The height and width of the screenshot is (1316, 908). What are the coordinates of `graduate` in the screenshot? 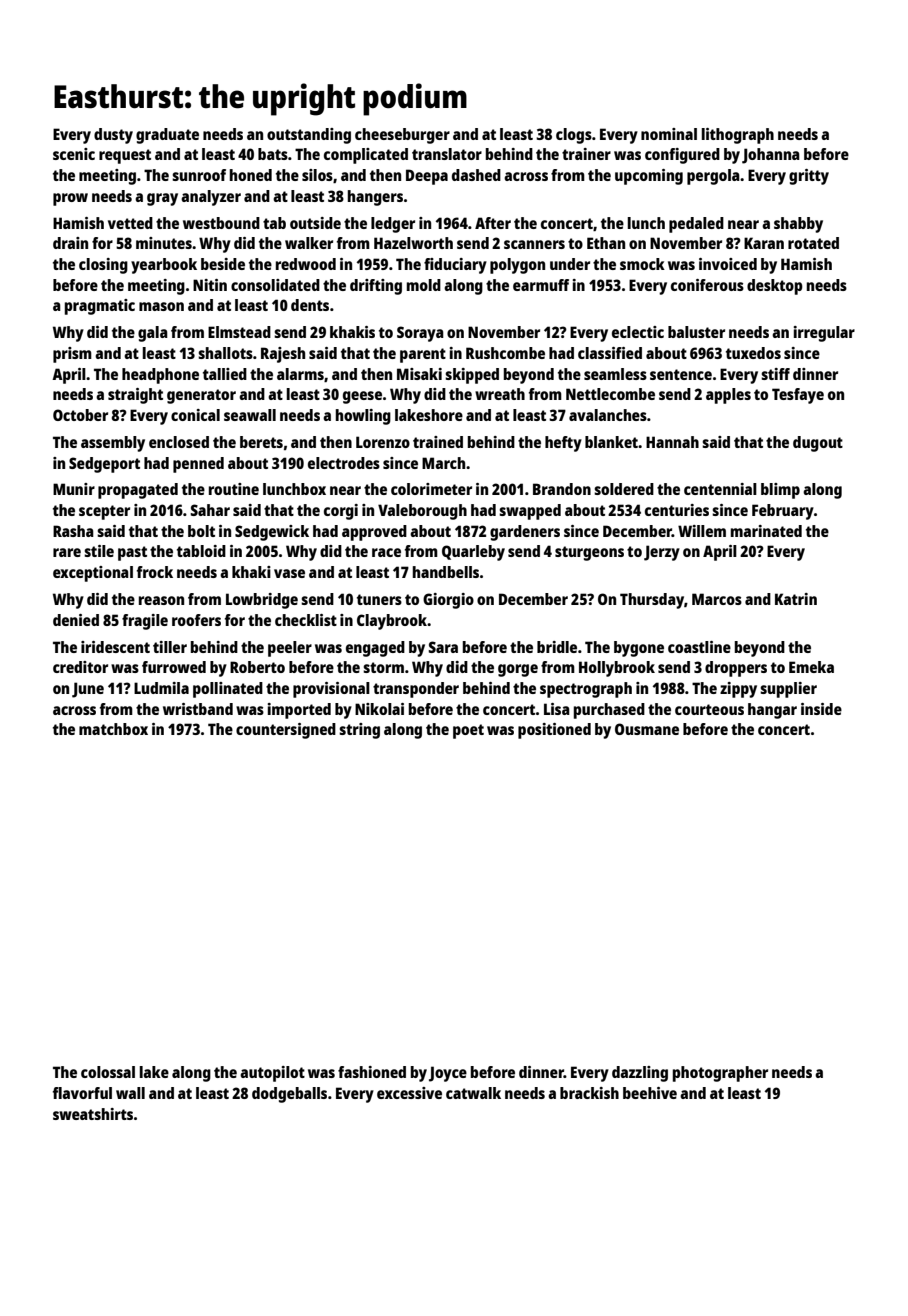 It's located at (167, 136).
